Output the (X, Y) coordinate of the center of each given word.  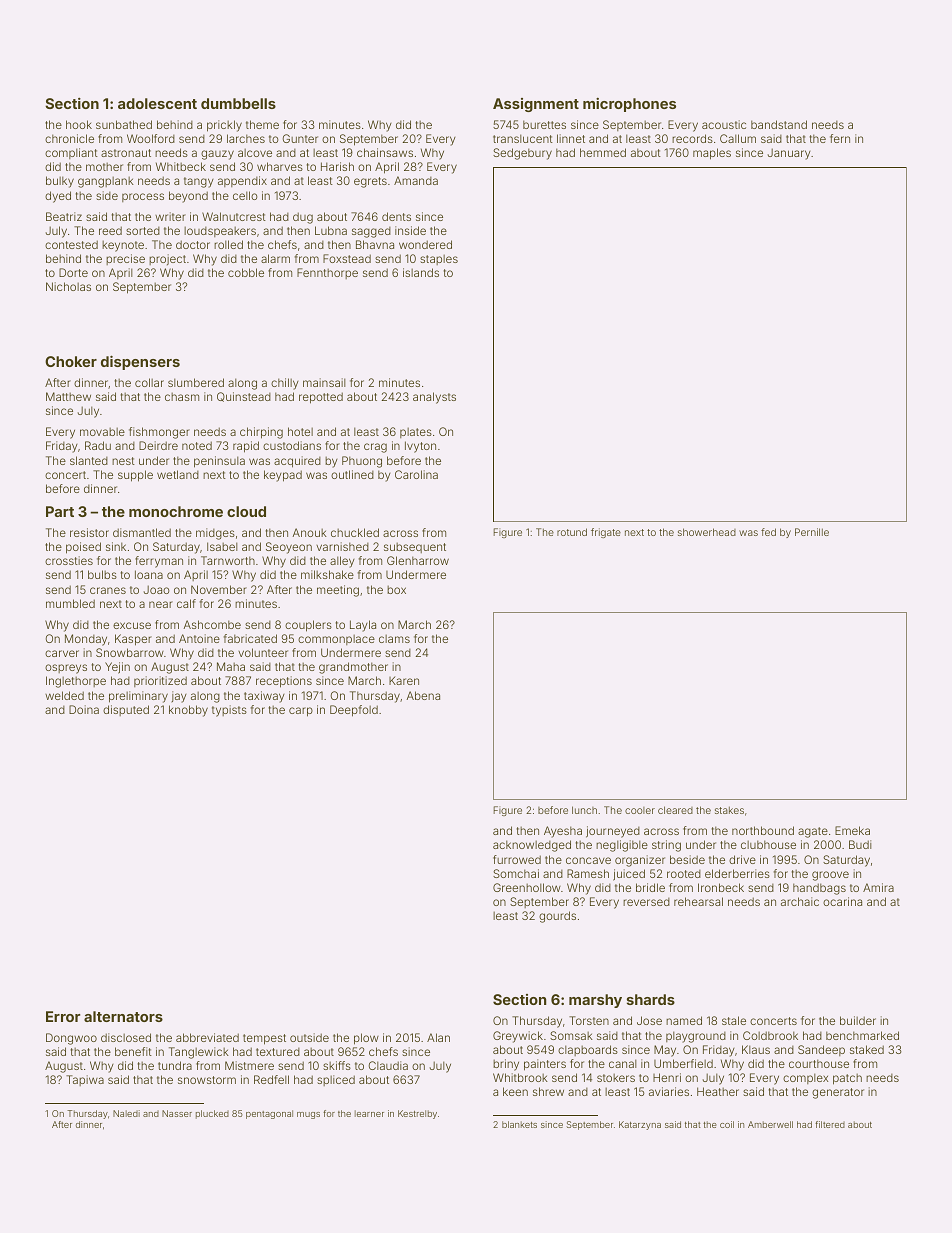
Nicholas (68, 286)
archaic (800, 901)
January (789, 154)
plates (416, 432)
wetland (178, 474)
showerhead (707, 532)
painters (545, 1065)
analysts (434, 398)
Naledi (126, 1113)
